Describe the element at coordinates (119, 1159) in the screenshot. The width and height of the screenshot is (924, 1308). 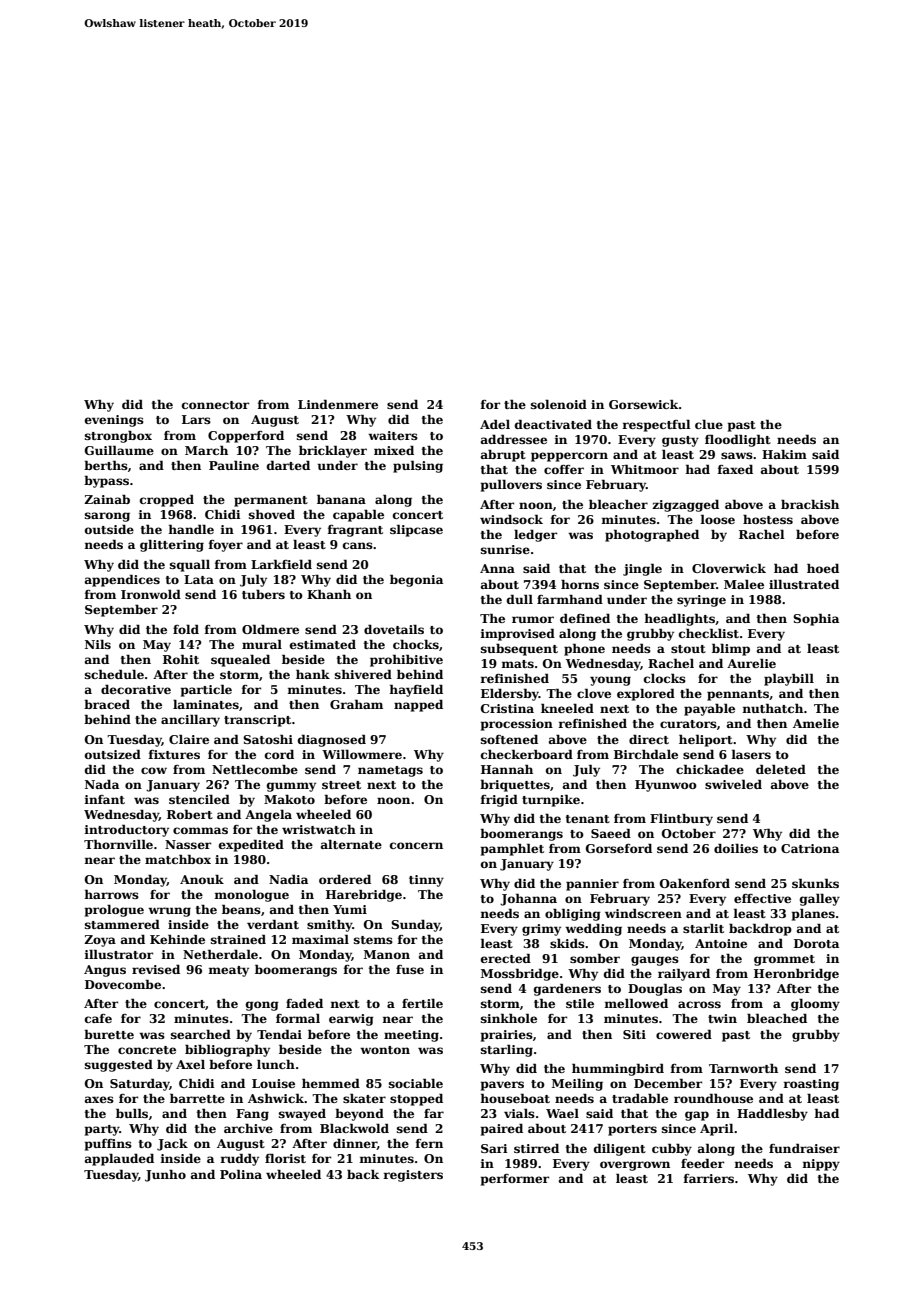
I see `applauded` at that location.
